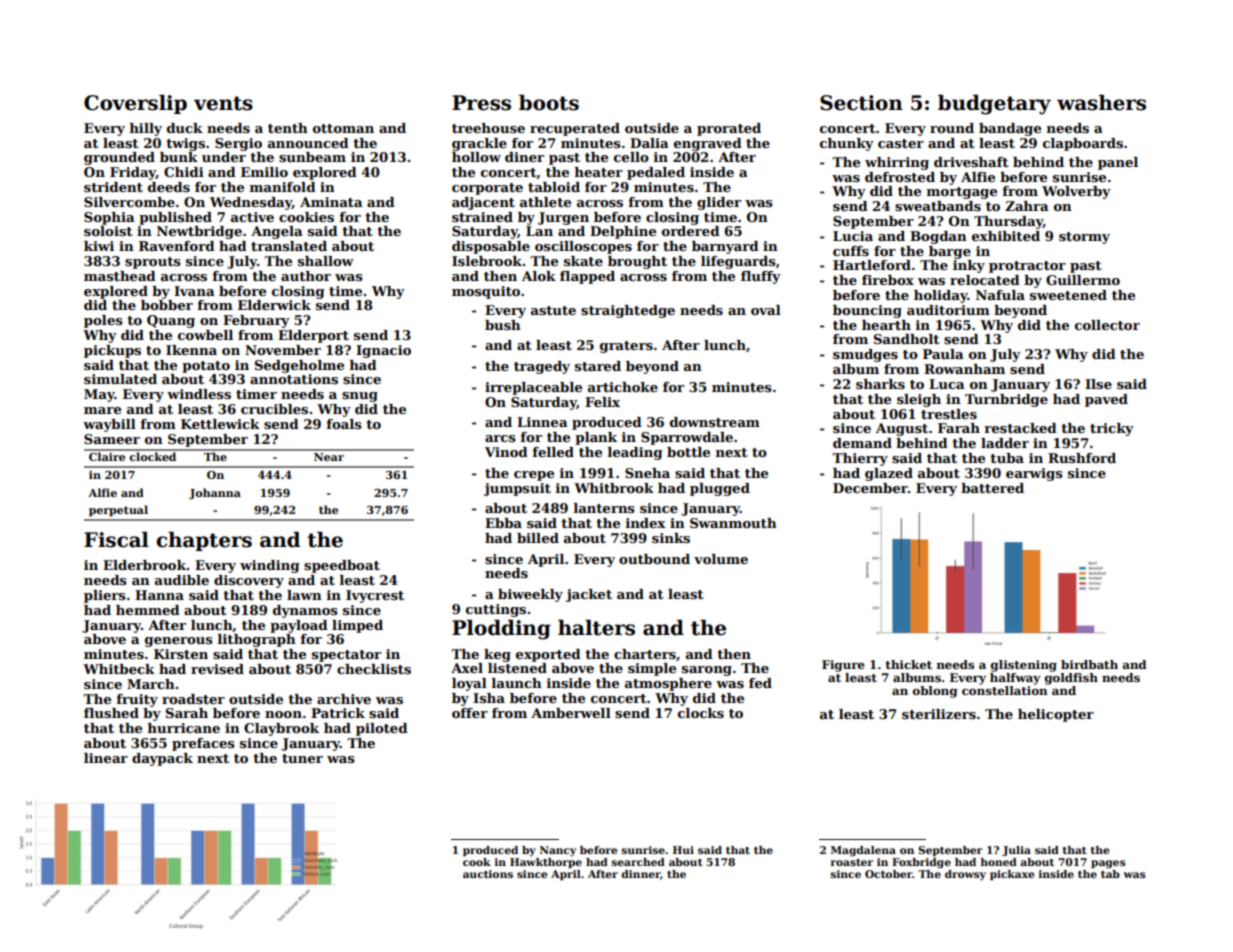 Image resolution: width=1233 pixels, height=952 pixels. I want to click on vents, so click(223, 103).
